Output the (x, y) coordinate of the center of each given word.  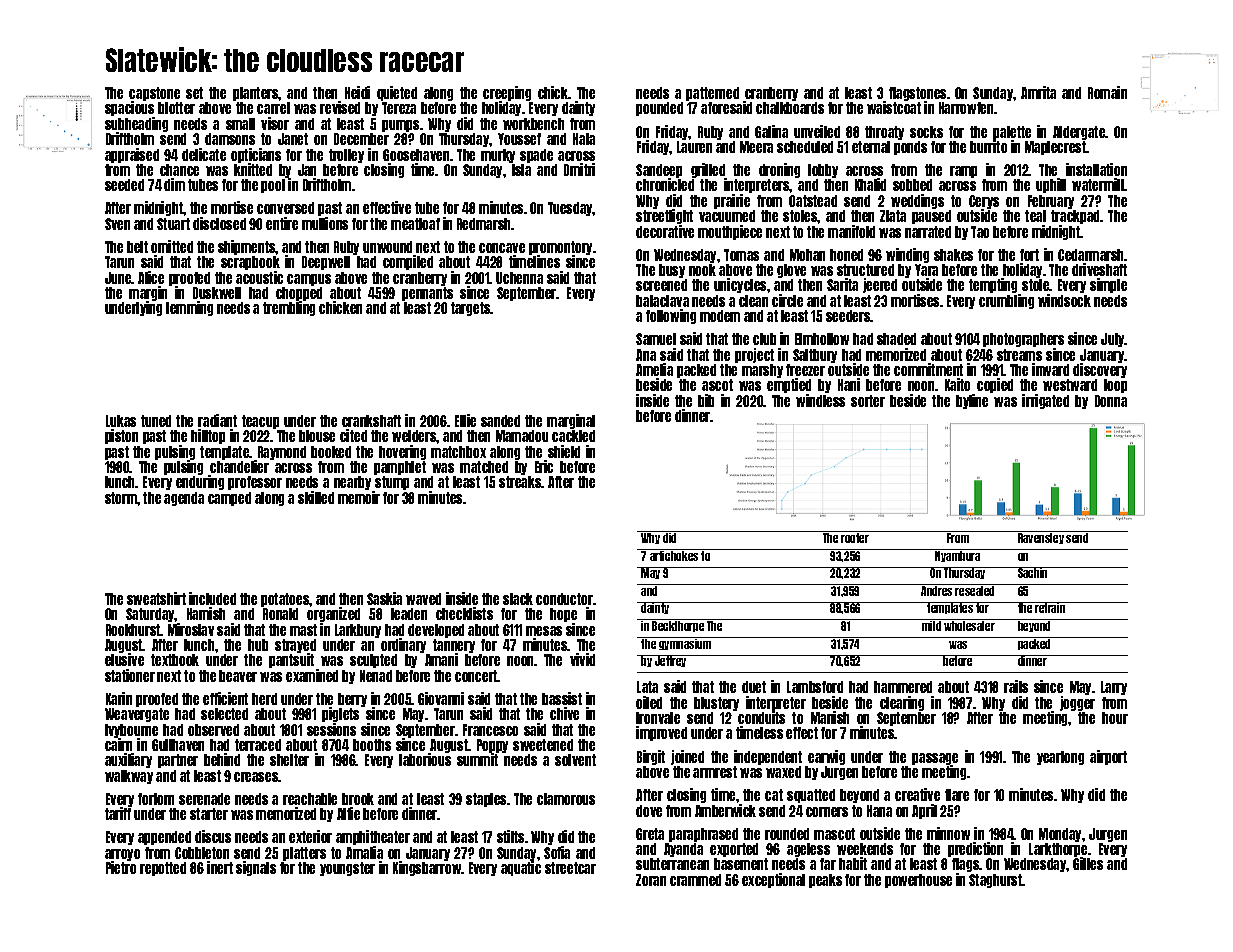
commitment (928, 369)
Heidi (357, 92)
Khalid (870, 184)
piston (121, 436)
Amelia (654, 369)
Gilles (1088, 864)
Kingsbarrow (427, 868)
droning (779, 170)
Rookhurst (133, 630)
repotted (163, 869)
